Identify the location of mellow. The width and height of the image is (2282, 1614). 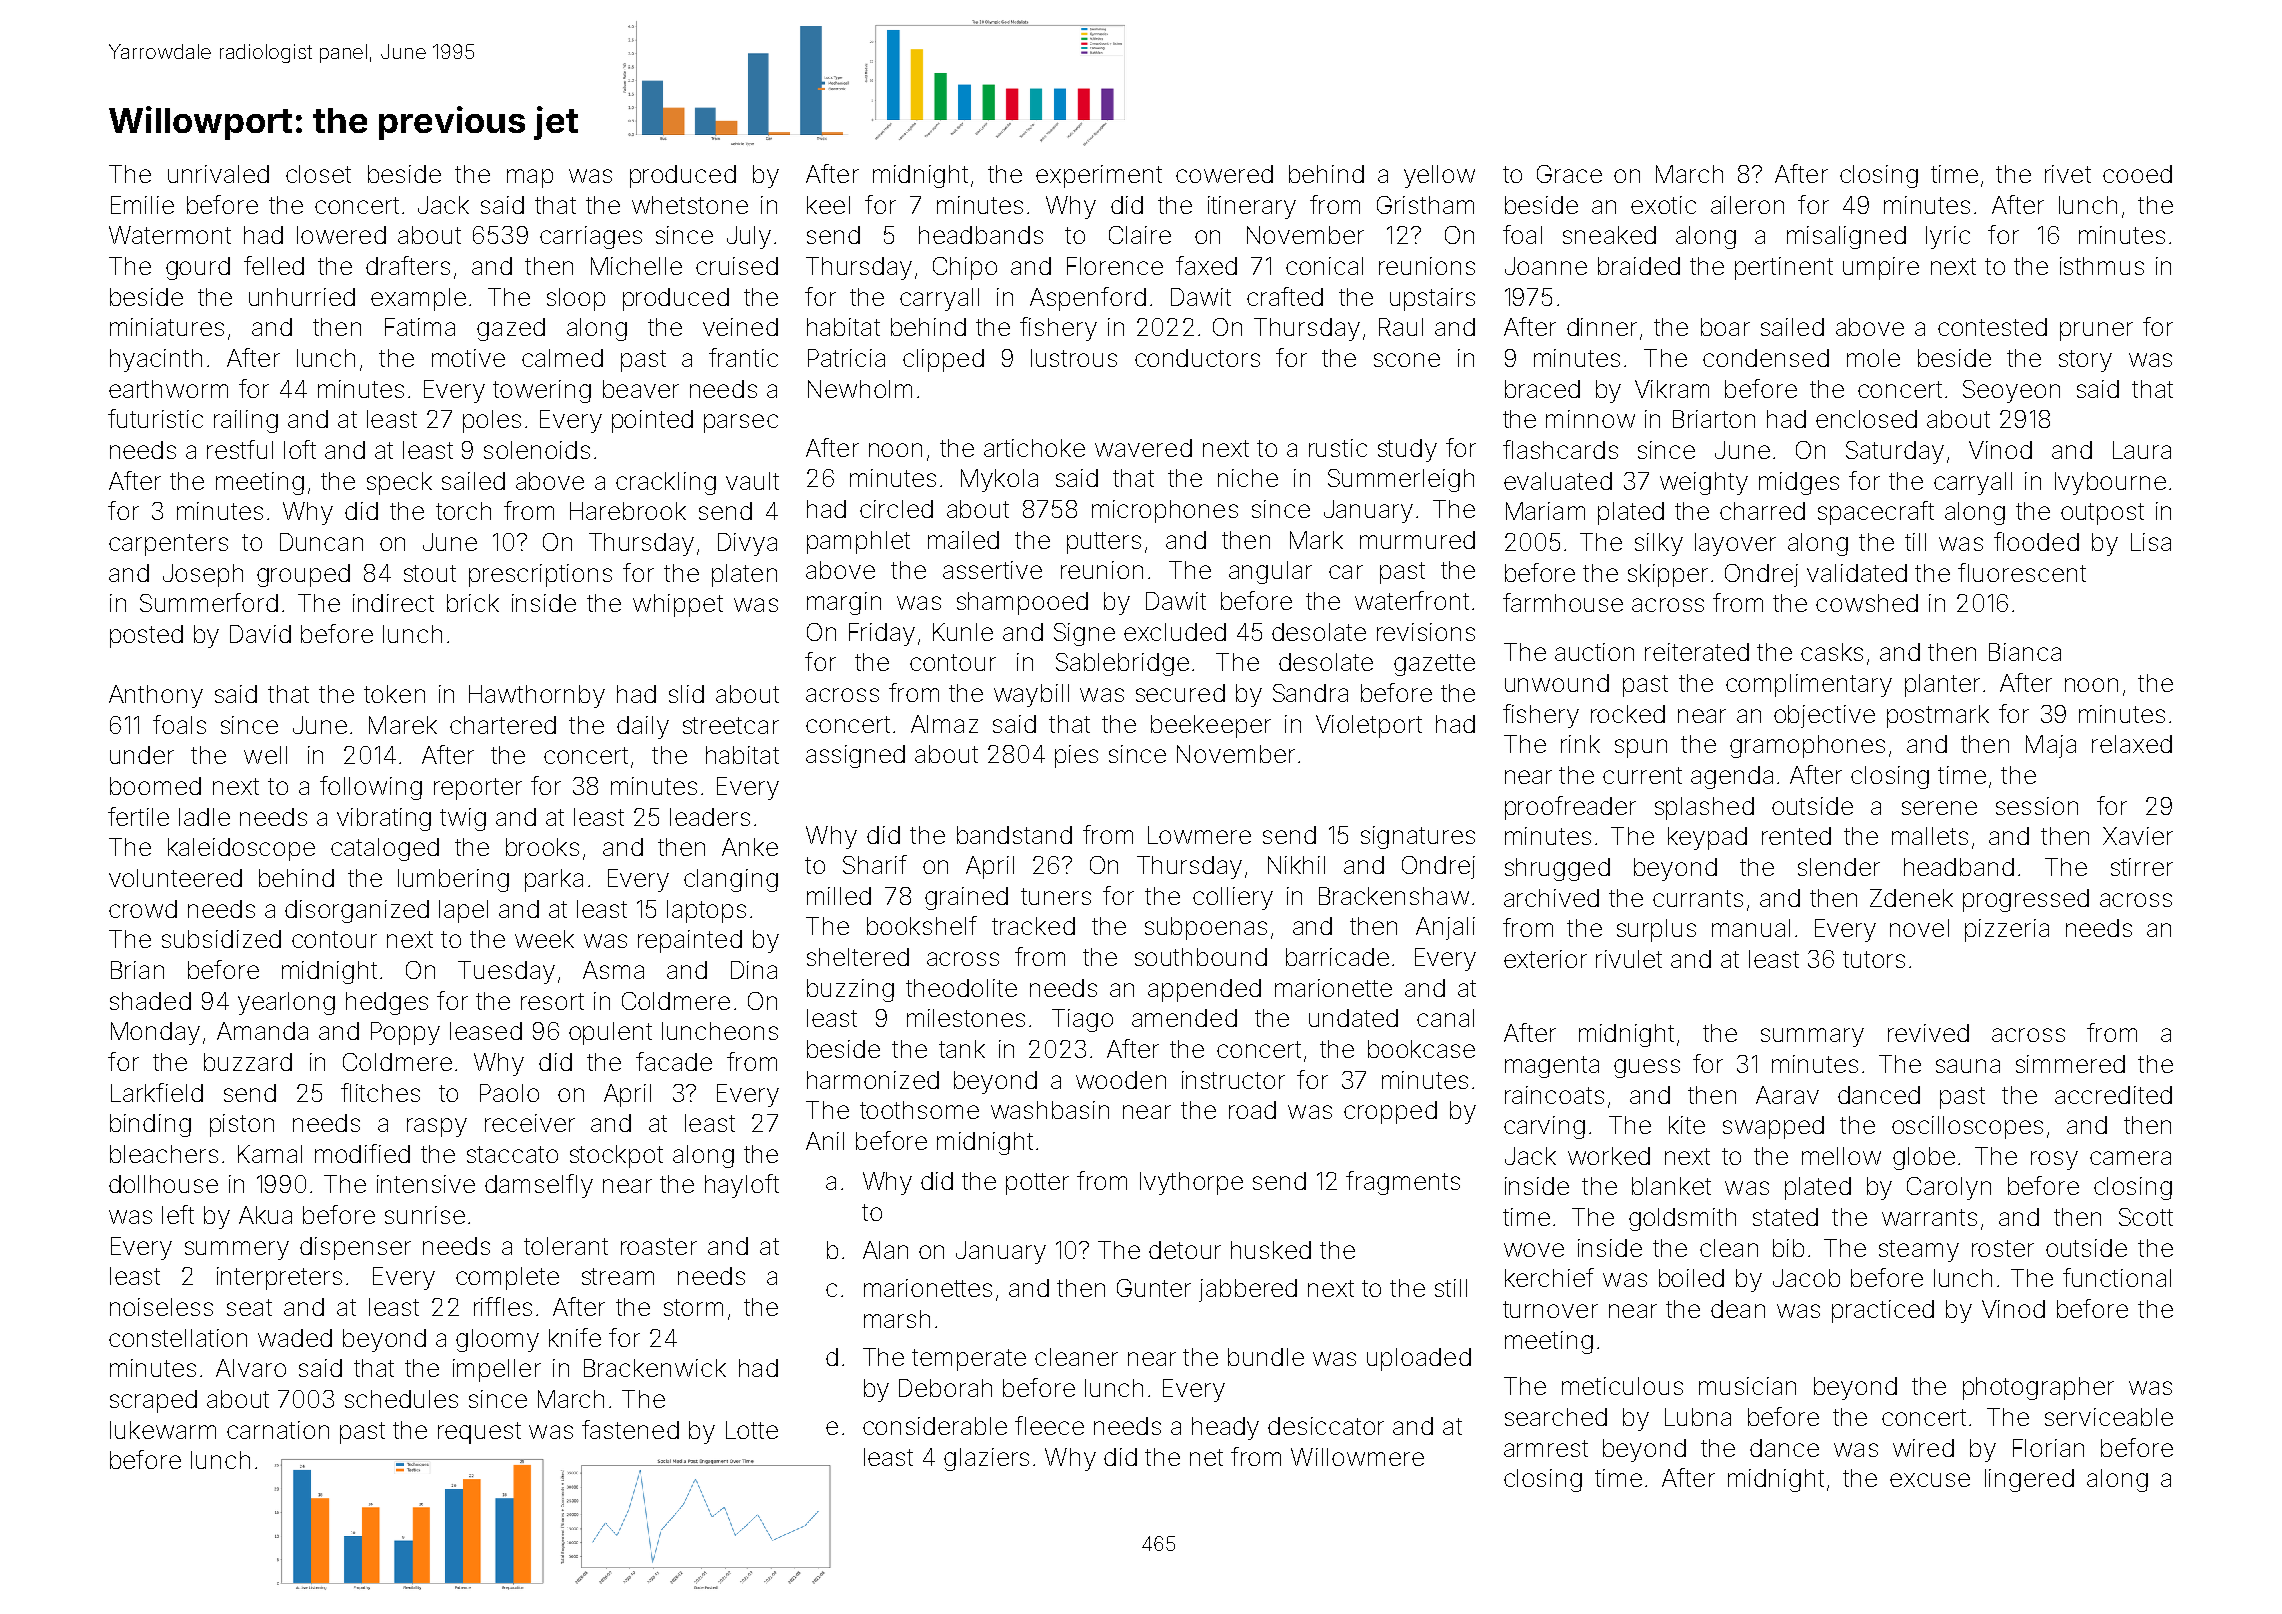
(1841, 1156).
